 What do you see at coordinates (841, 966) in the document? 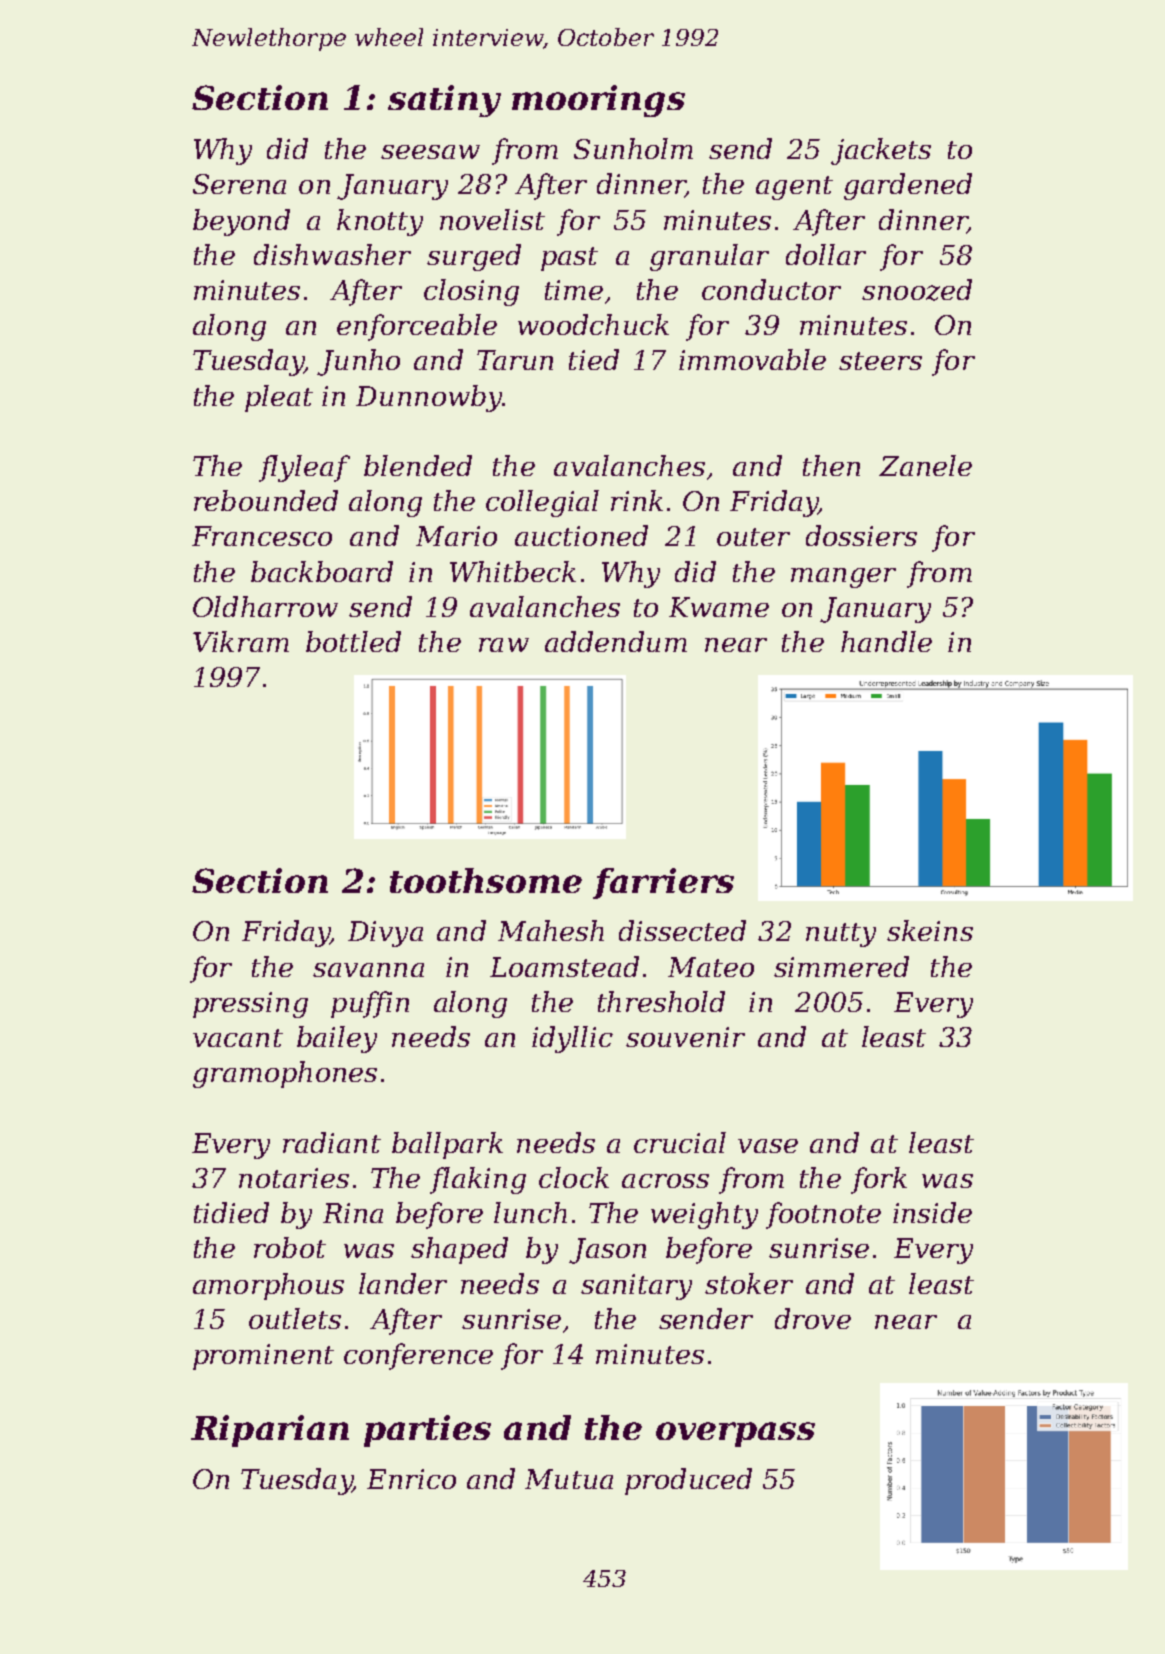
I see `simmered` at bounding box center [841, 966].
